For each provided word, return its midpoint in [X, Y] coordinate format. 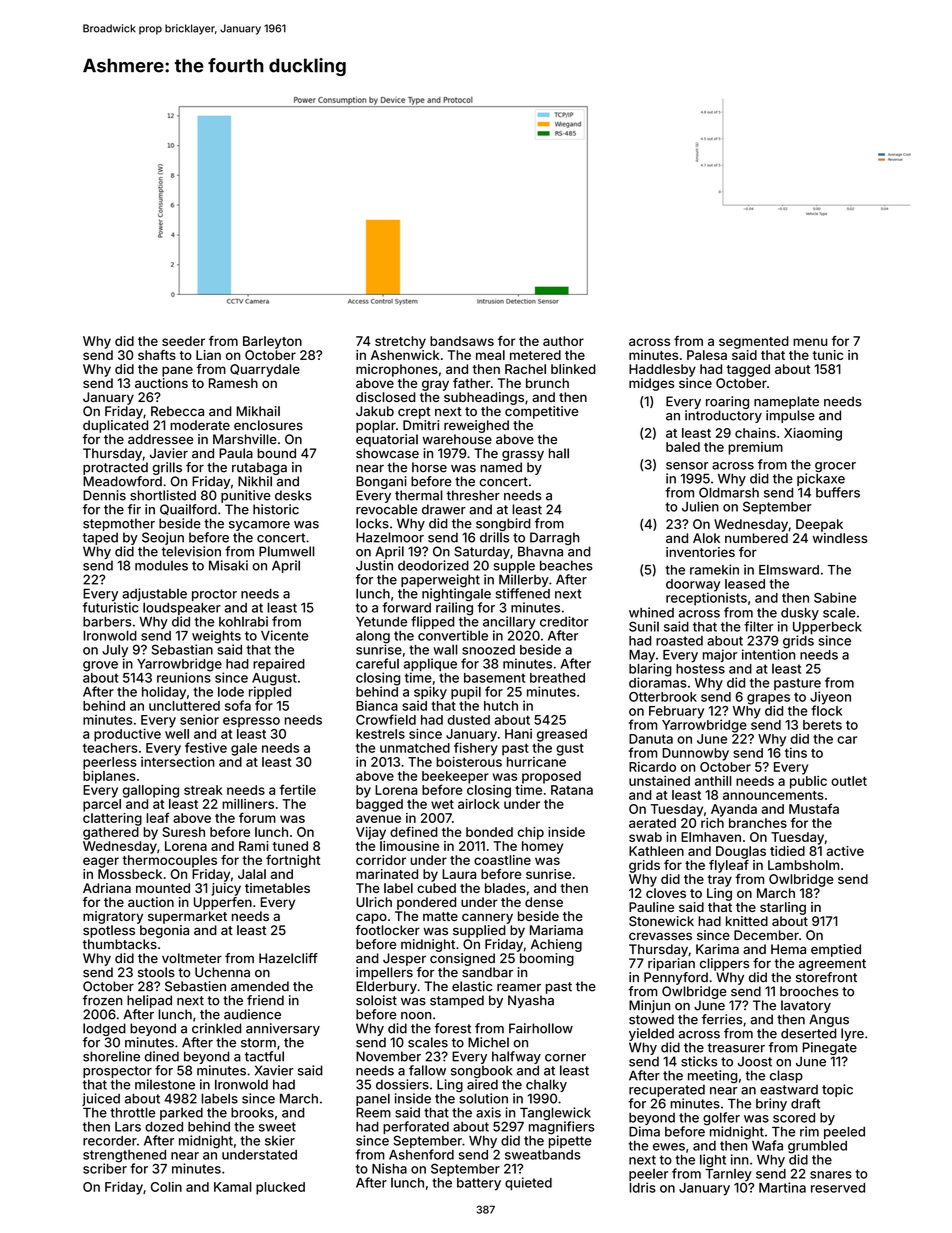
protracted [115, 468]
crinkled [216, 1028]
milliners [248, 804]
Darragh [554, 538]
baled [683, 447]
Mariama [556, 930]
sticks [699, 1061]
